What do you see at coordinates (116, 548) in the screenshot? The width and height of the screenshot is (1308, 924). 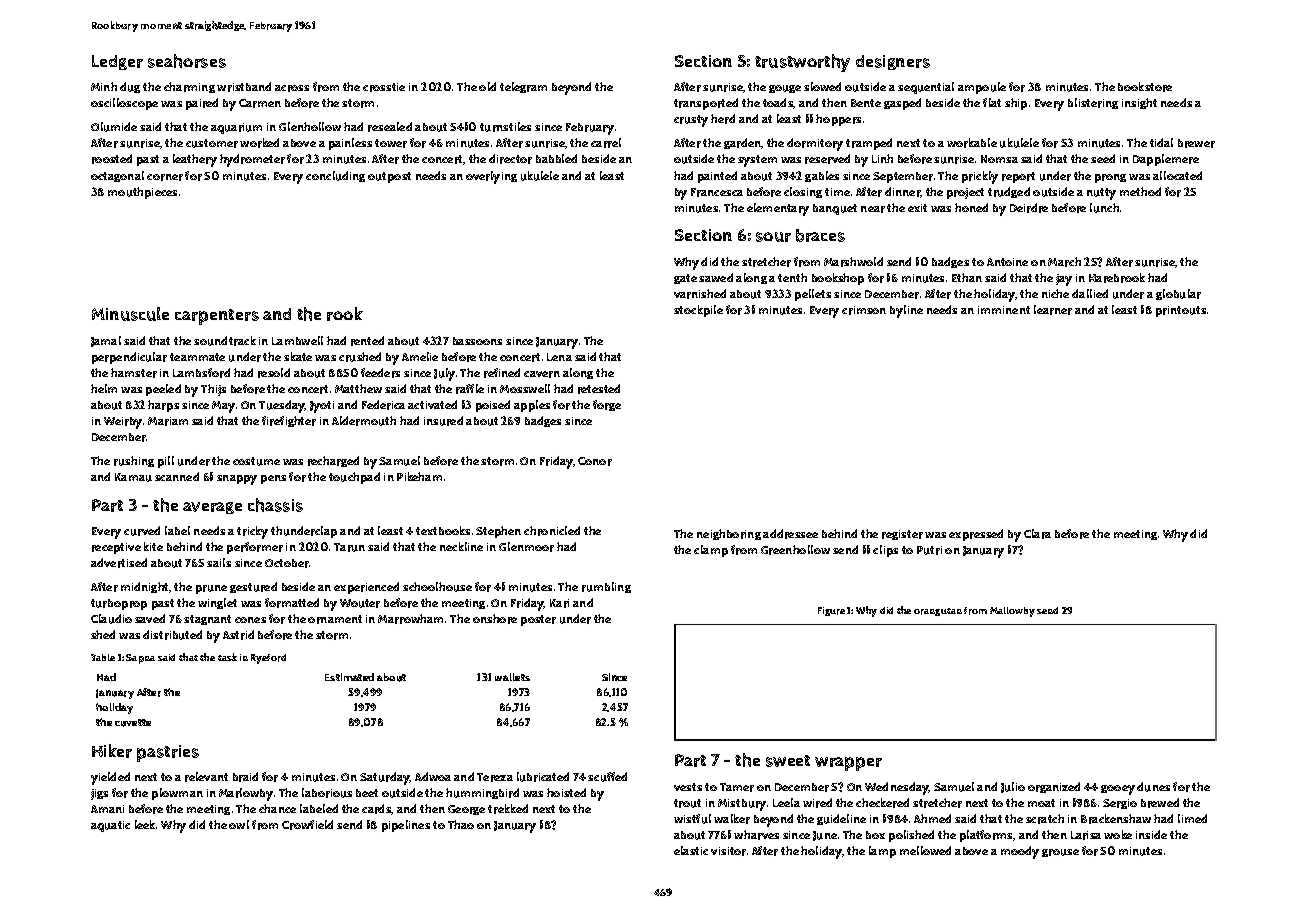 I see `receptive` at bounding box center [116, 548].
